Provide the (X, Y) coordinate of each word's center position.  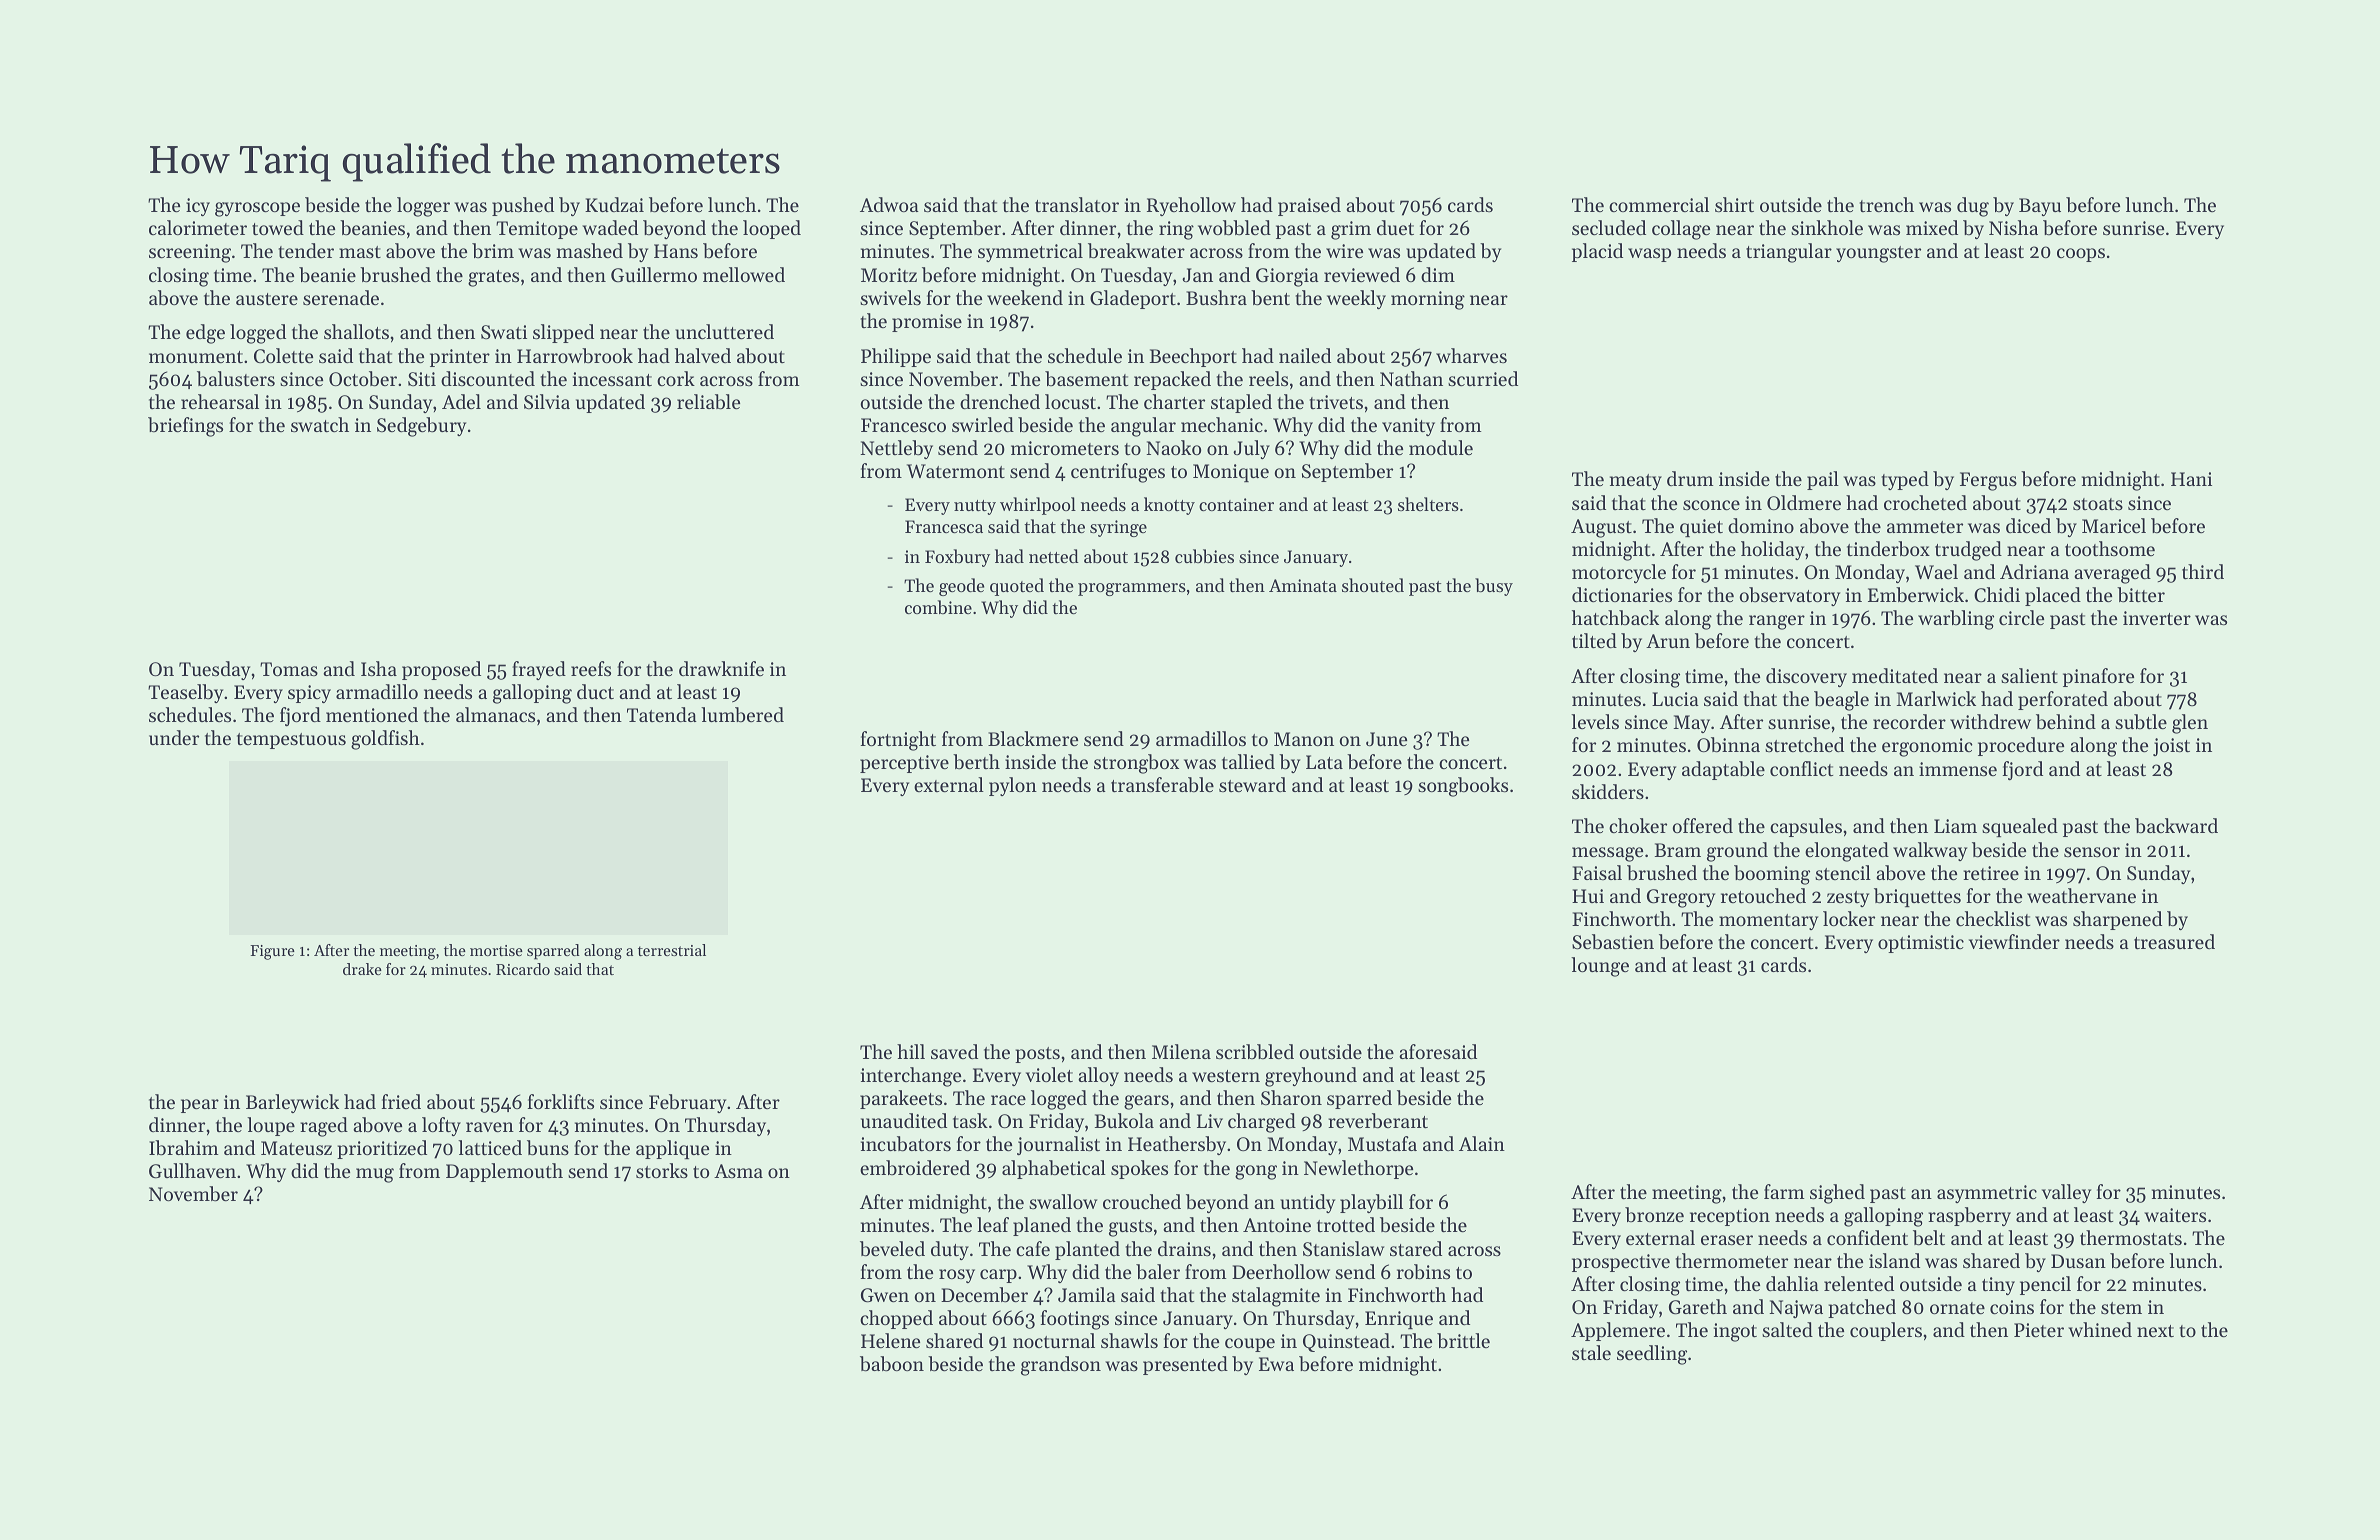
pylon (1013, 786)
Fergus (1988, 481)
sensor (2092, 852)
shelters (1428, 504)
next (2155, 1331)
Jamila (1087, 1294)
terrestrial (672, 950)
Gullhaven (192, 1171)
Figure (272, 952)
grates (493, 278)
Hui (1588, 896)
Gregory (1681, 898)
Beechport (1193, 357)
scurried (1483, 378)
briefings (185, 427)
